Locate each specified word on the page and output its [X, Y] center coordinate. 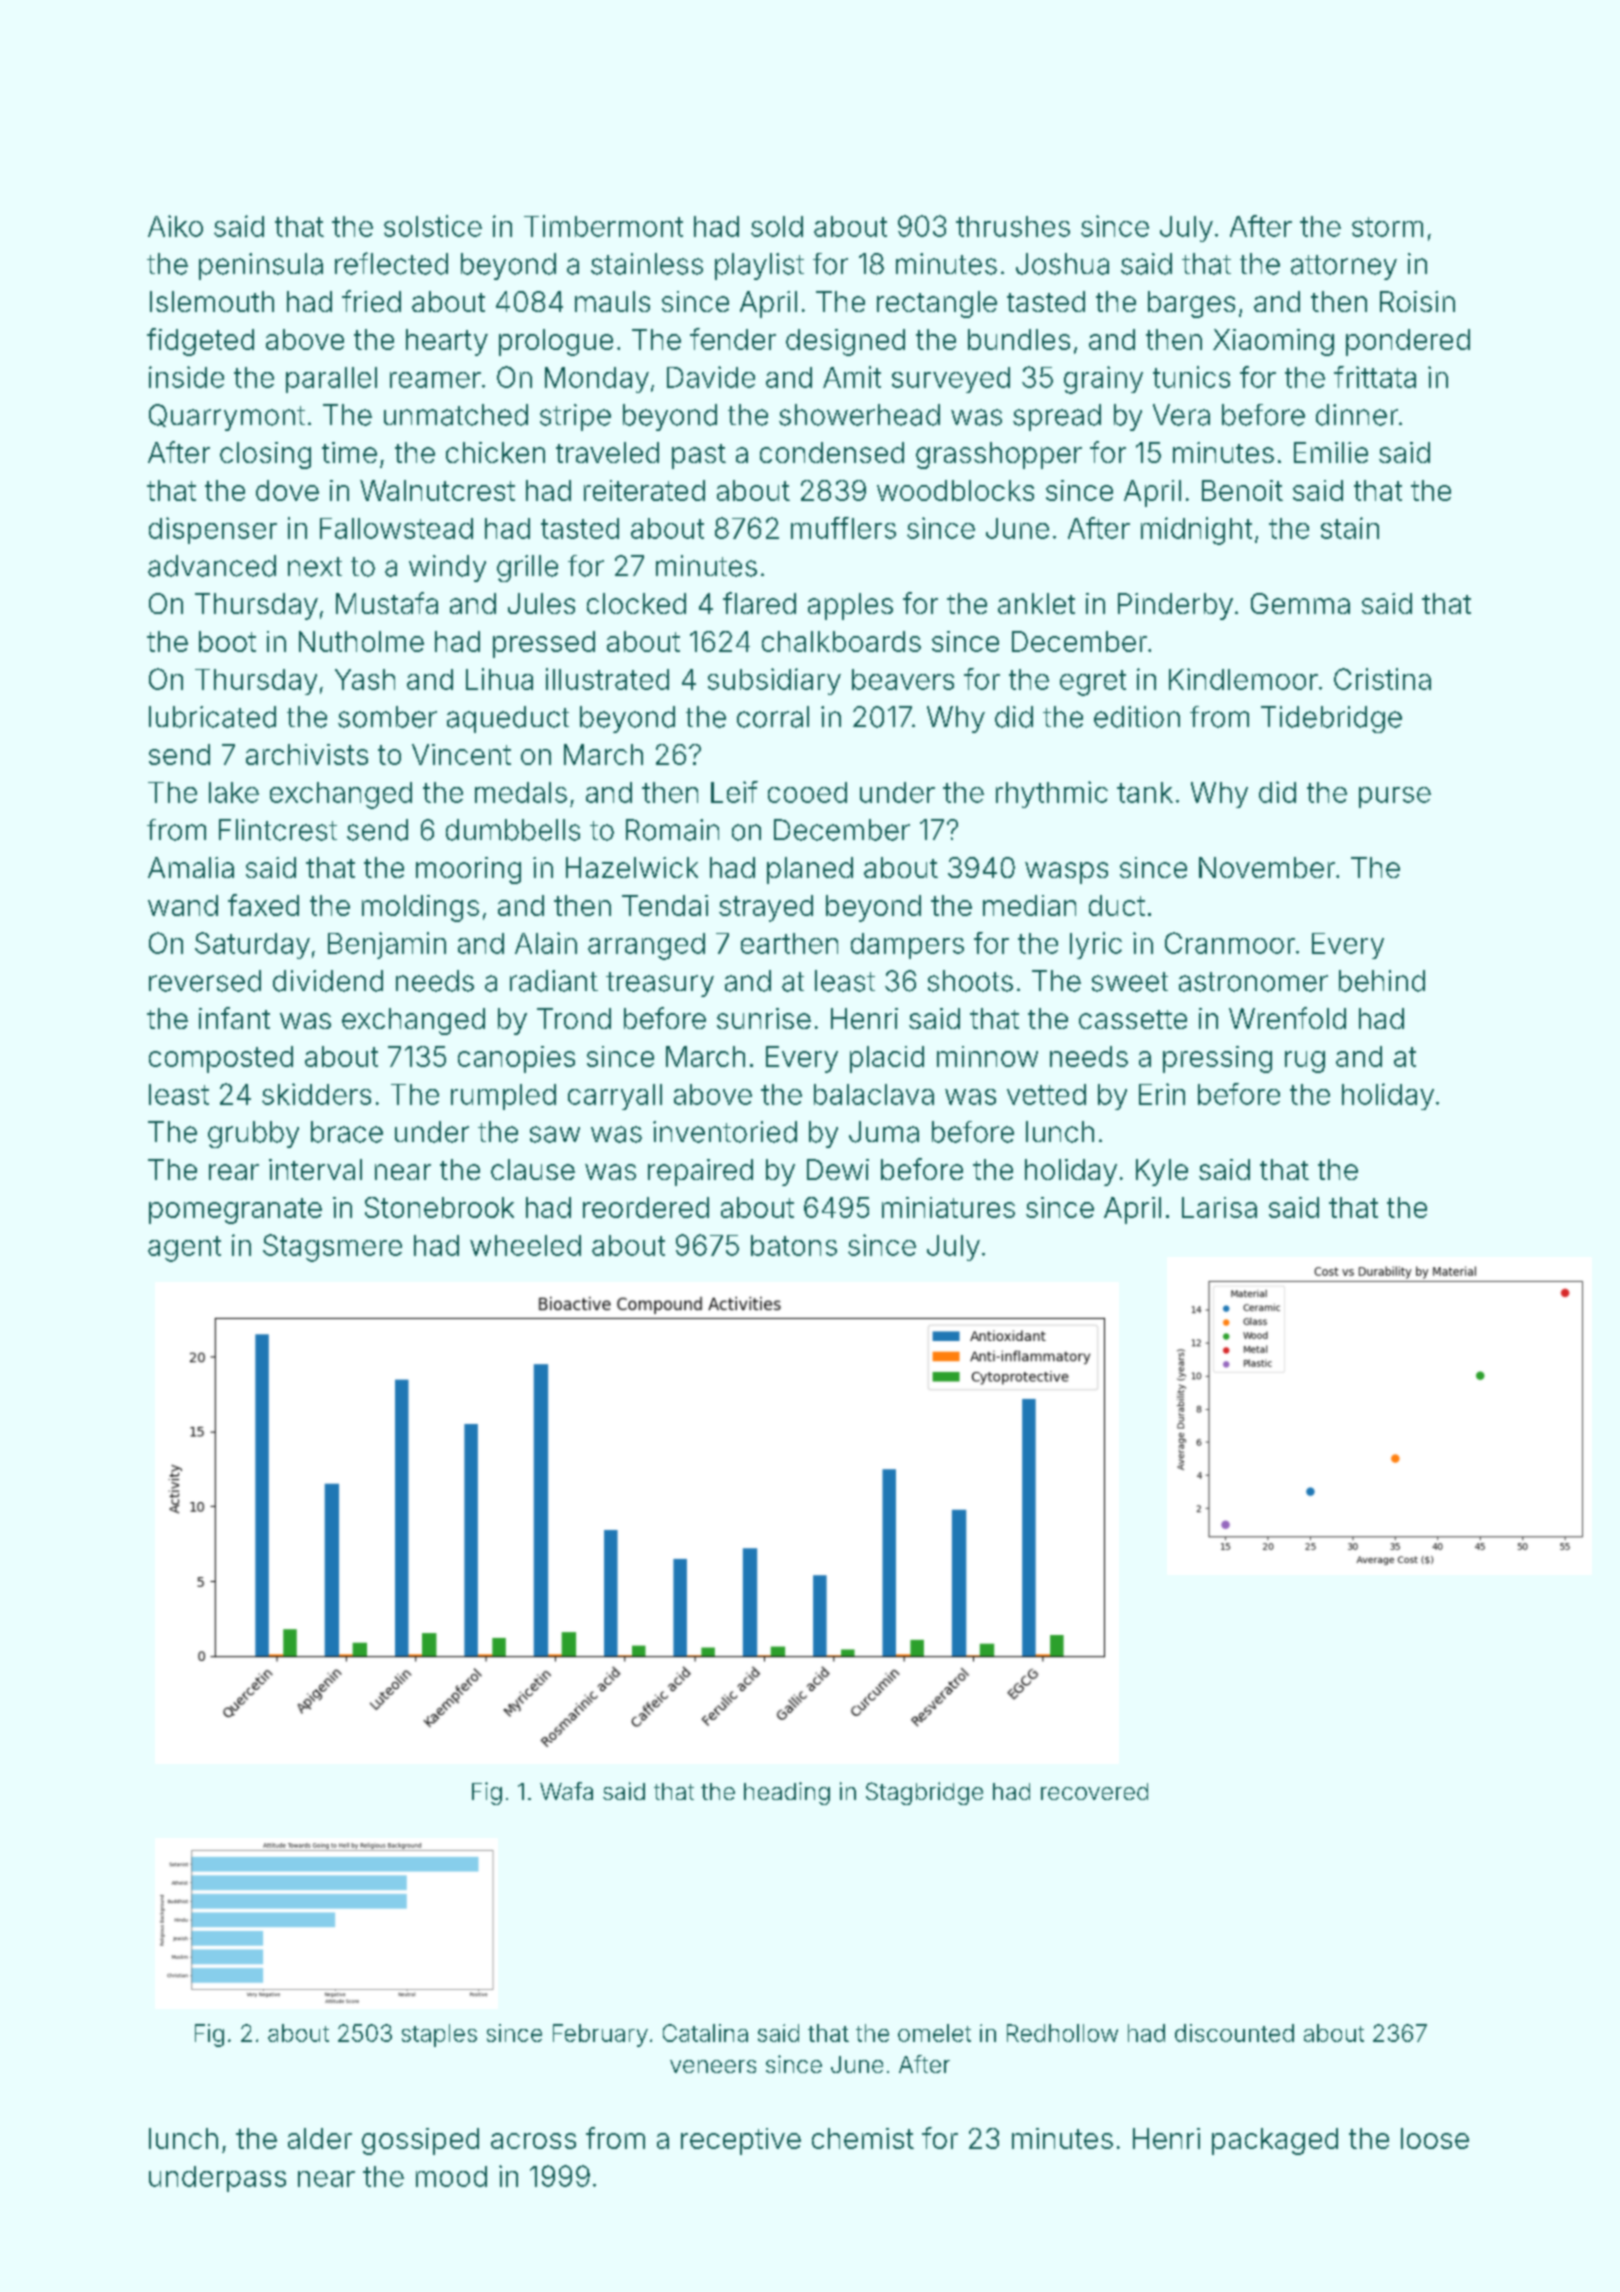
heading [787, 1793]
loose [1435, 2138]
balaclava [874, 1094]
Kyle [1162, 1172]
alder [320, 2138]
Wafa [566, 1791]
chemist [863, 2138]
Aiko [175, 226]
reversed [205, 981]
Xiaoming [1273, 342]
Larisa [1219, 1207]
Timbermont [603, 226]
